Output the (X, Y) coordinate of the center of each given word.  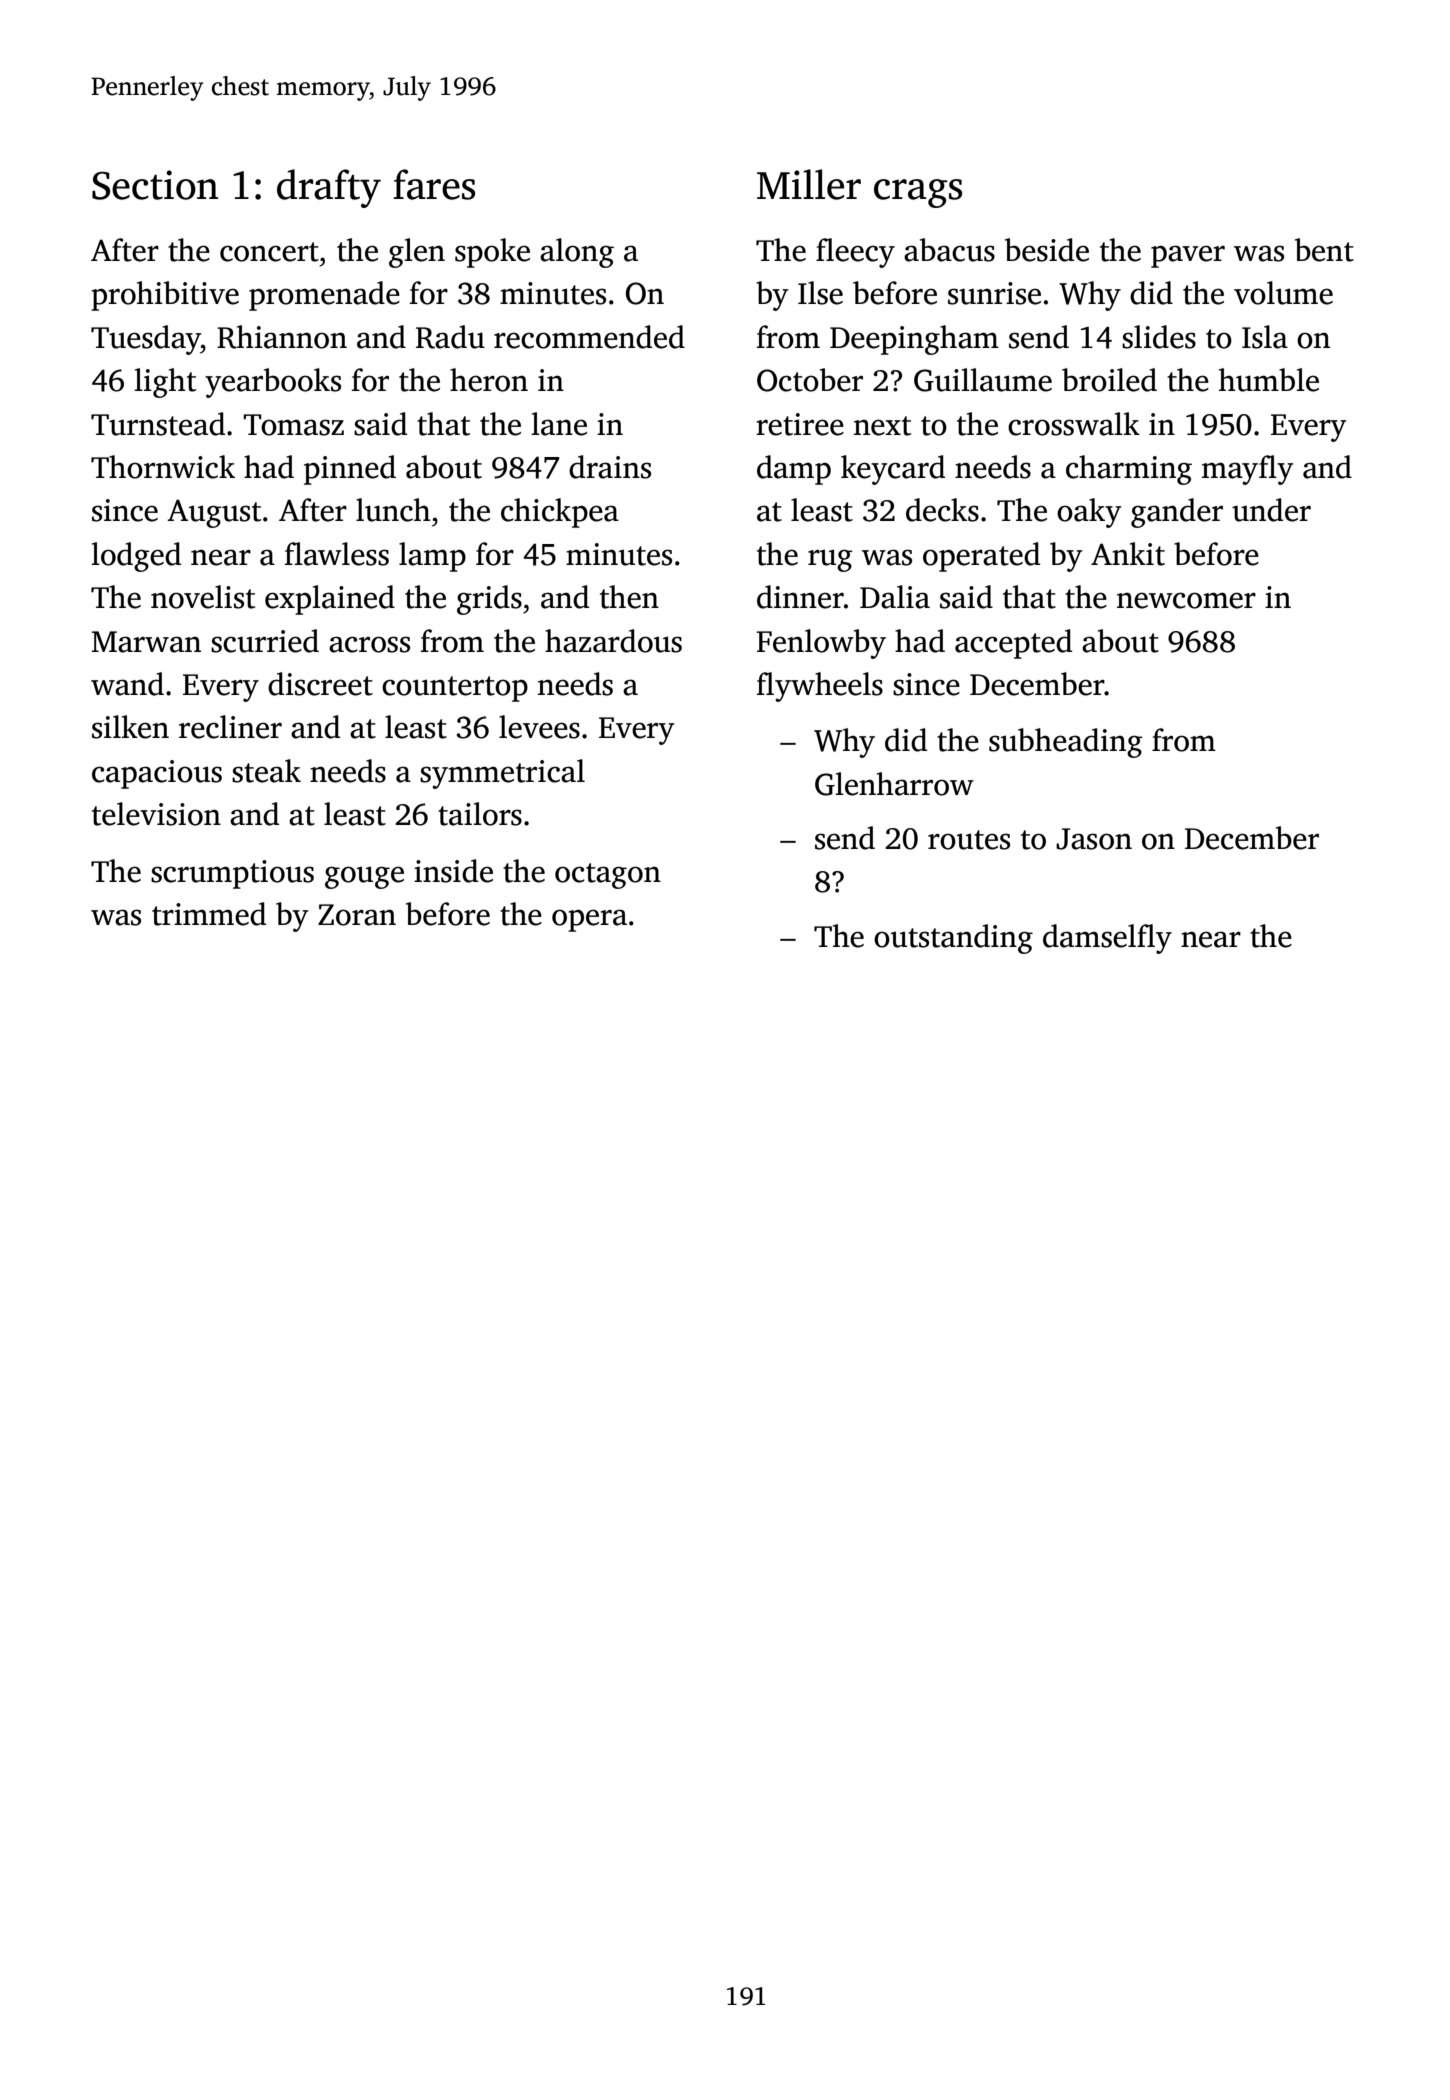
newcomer (1186, 600)
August (214, 513)
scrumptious (232, 874)
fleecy (855, 253)
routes (969, 840)
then (629, 597)
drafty (329, 188)
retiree (800, 424)
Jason (1094, 839)
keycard (893, 470)
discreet (320, 684)
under (1271, 510)
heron (489, 380)
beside (1047, 250)
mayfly (1247, 470)
